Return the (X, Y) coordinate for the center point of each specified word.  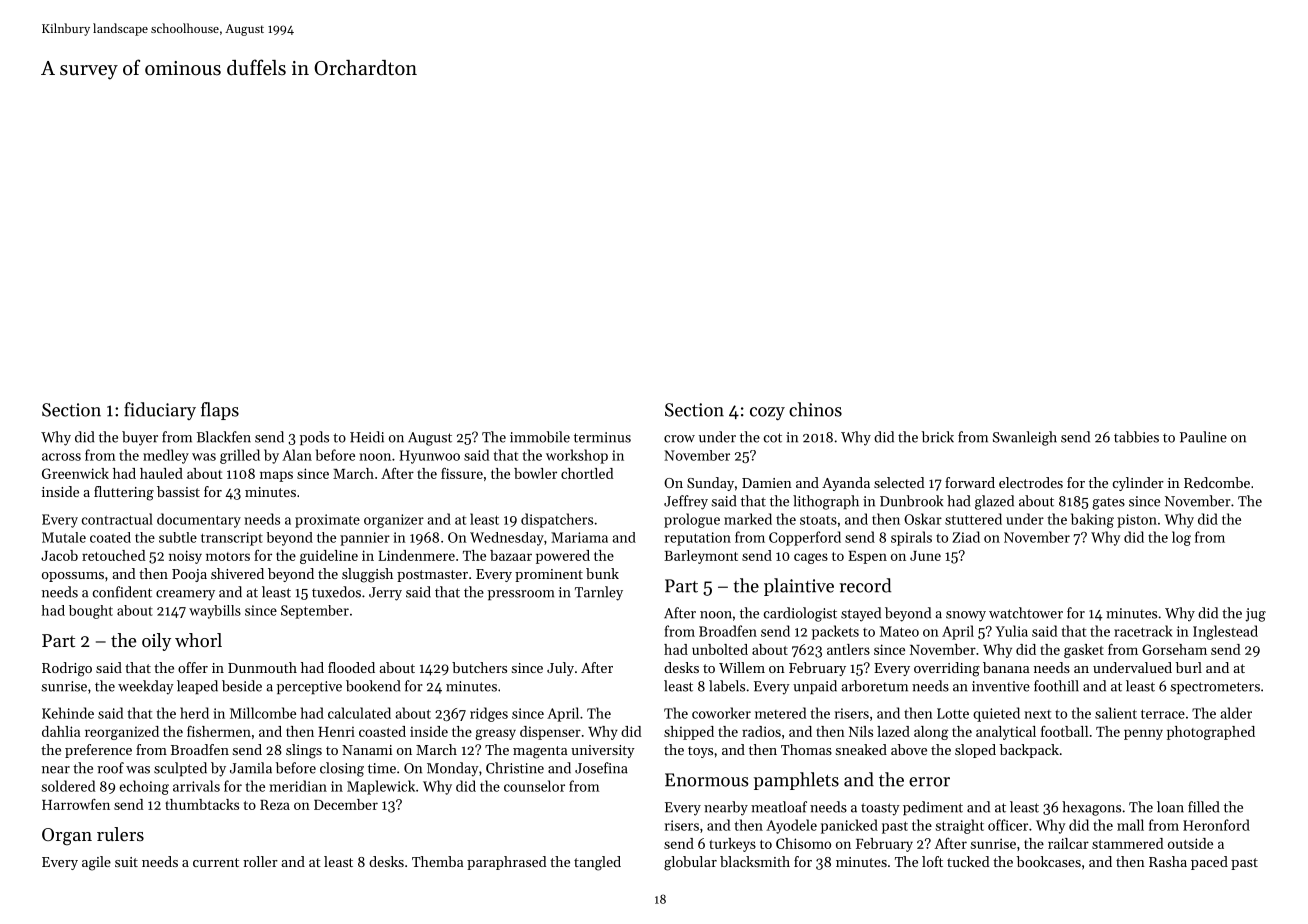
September (315, 612)
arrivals (196, 786)
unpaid (815, 687)
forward (970, 482)
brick (938, 437)
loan (1170, 807)
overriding (947, 669)
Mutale (64, 537)
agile (96, 863)
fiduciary (160, 411)
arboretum (874, 686)
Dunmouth (262, 667)
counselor (534, 786)
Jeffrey (686, 502)
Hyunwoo (430, 457)
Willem (742, 667)
